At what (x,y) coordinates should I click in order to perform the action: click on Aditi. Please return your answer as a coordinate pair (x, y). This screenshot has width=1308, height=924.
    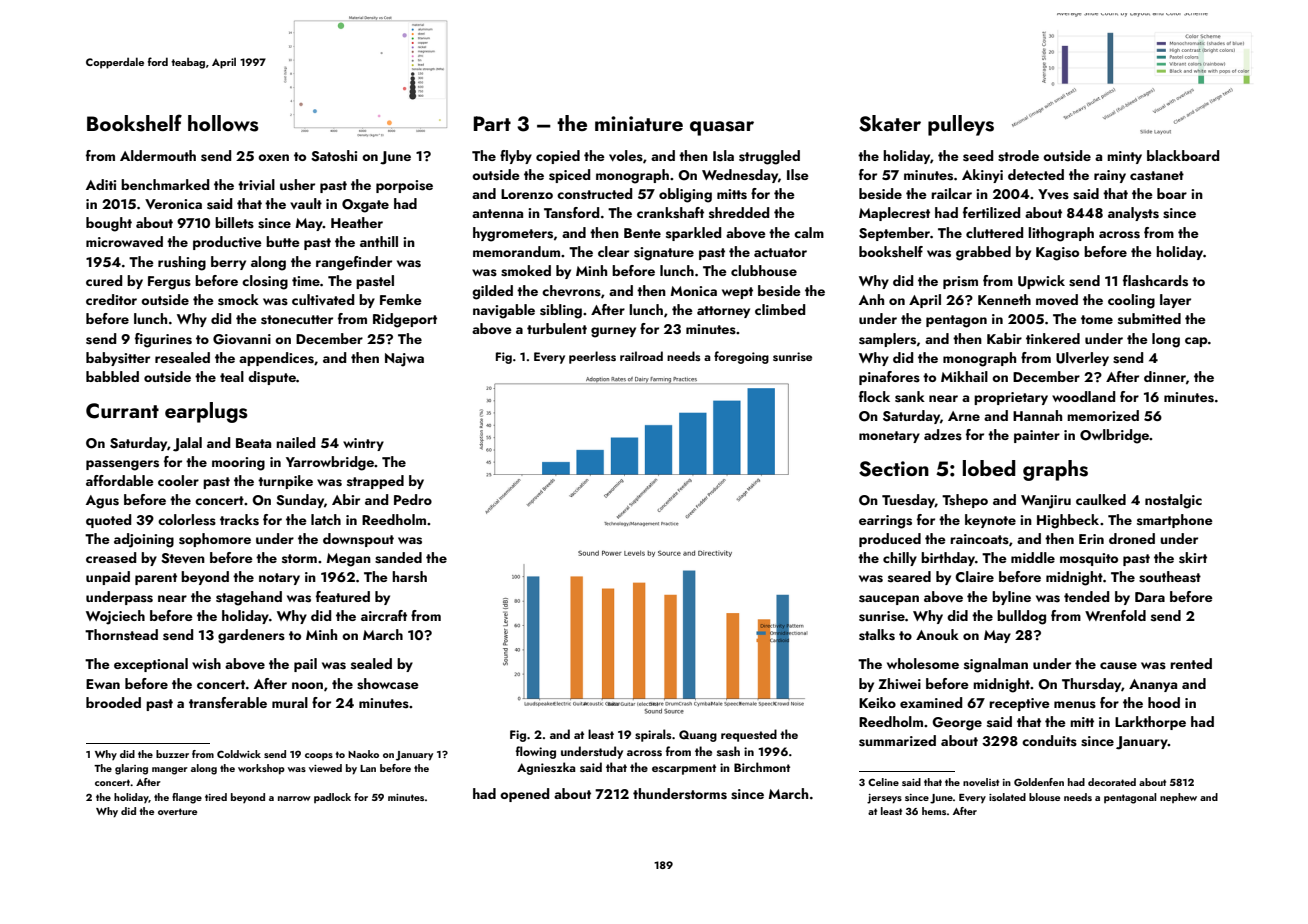
    Looking at the image, I should click on (101, 184).
